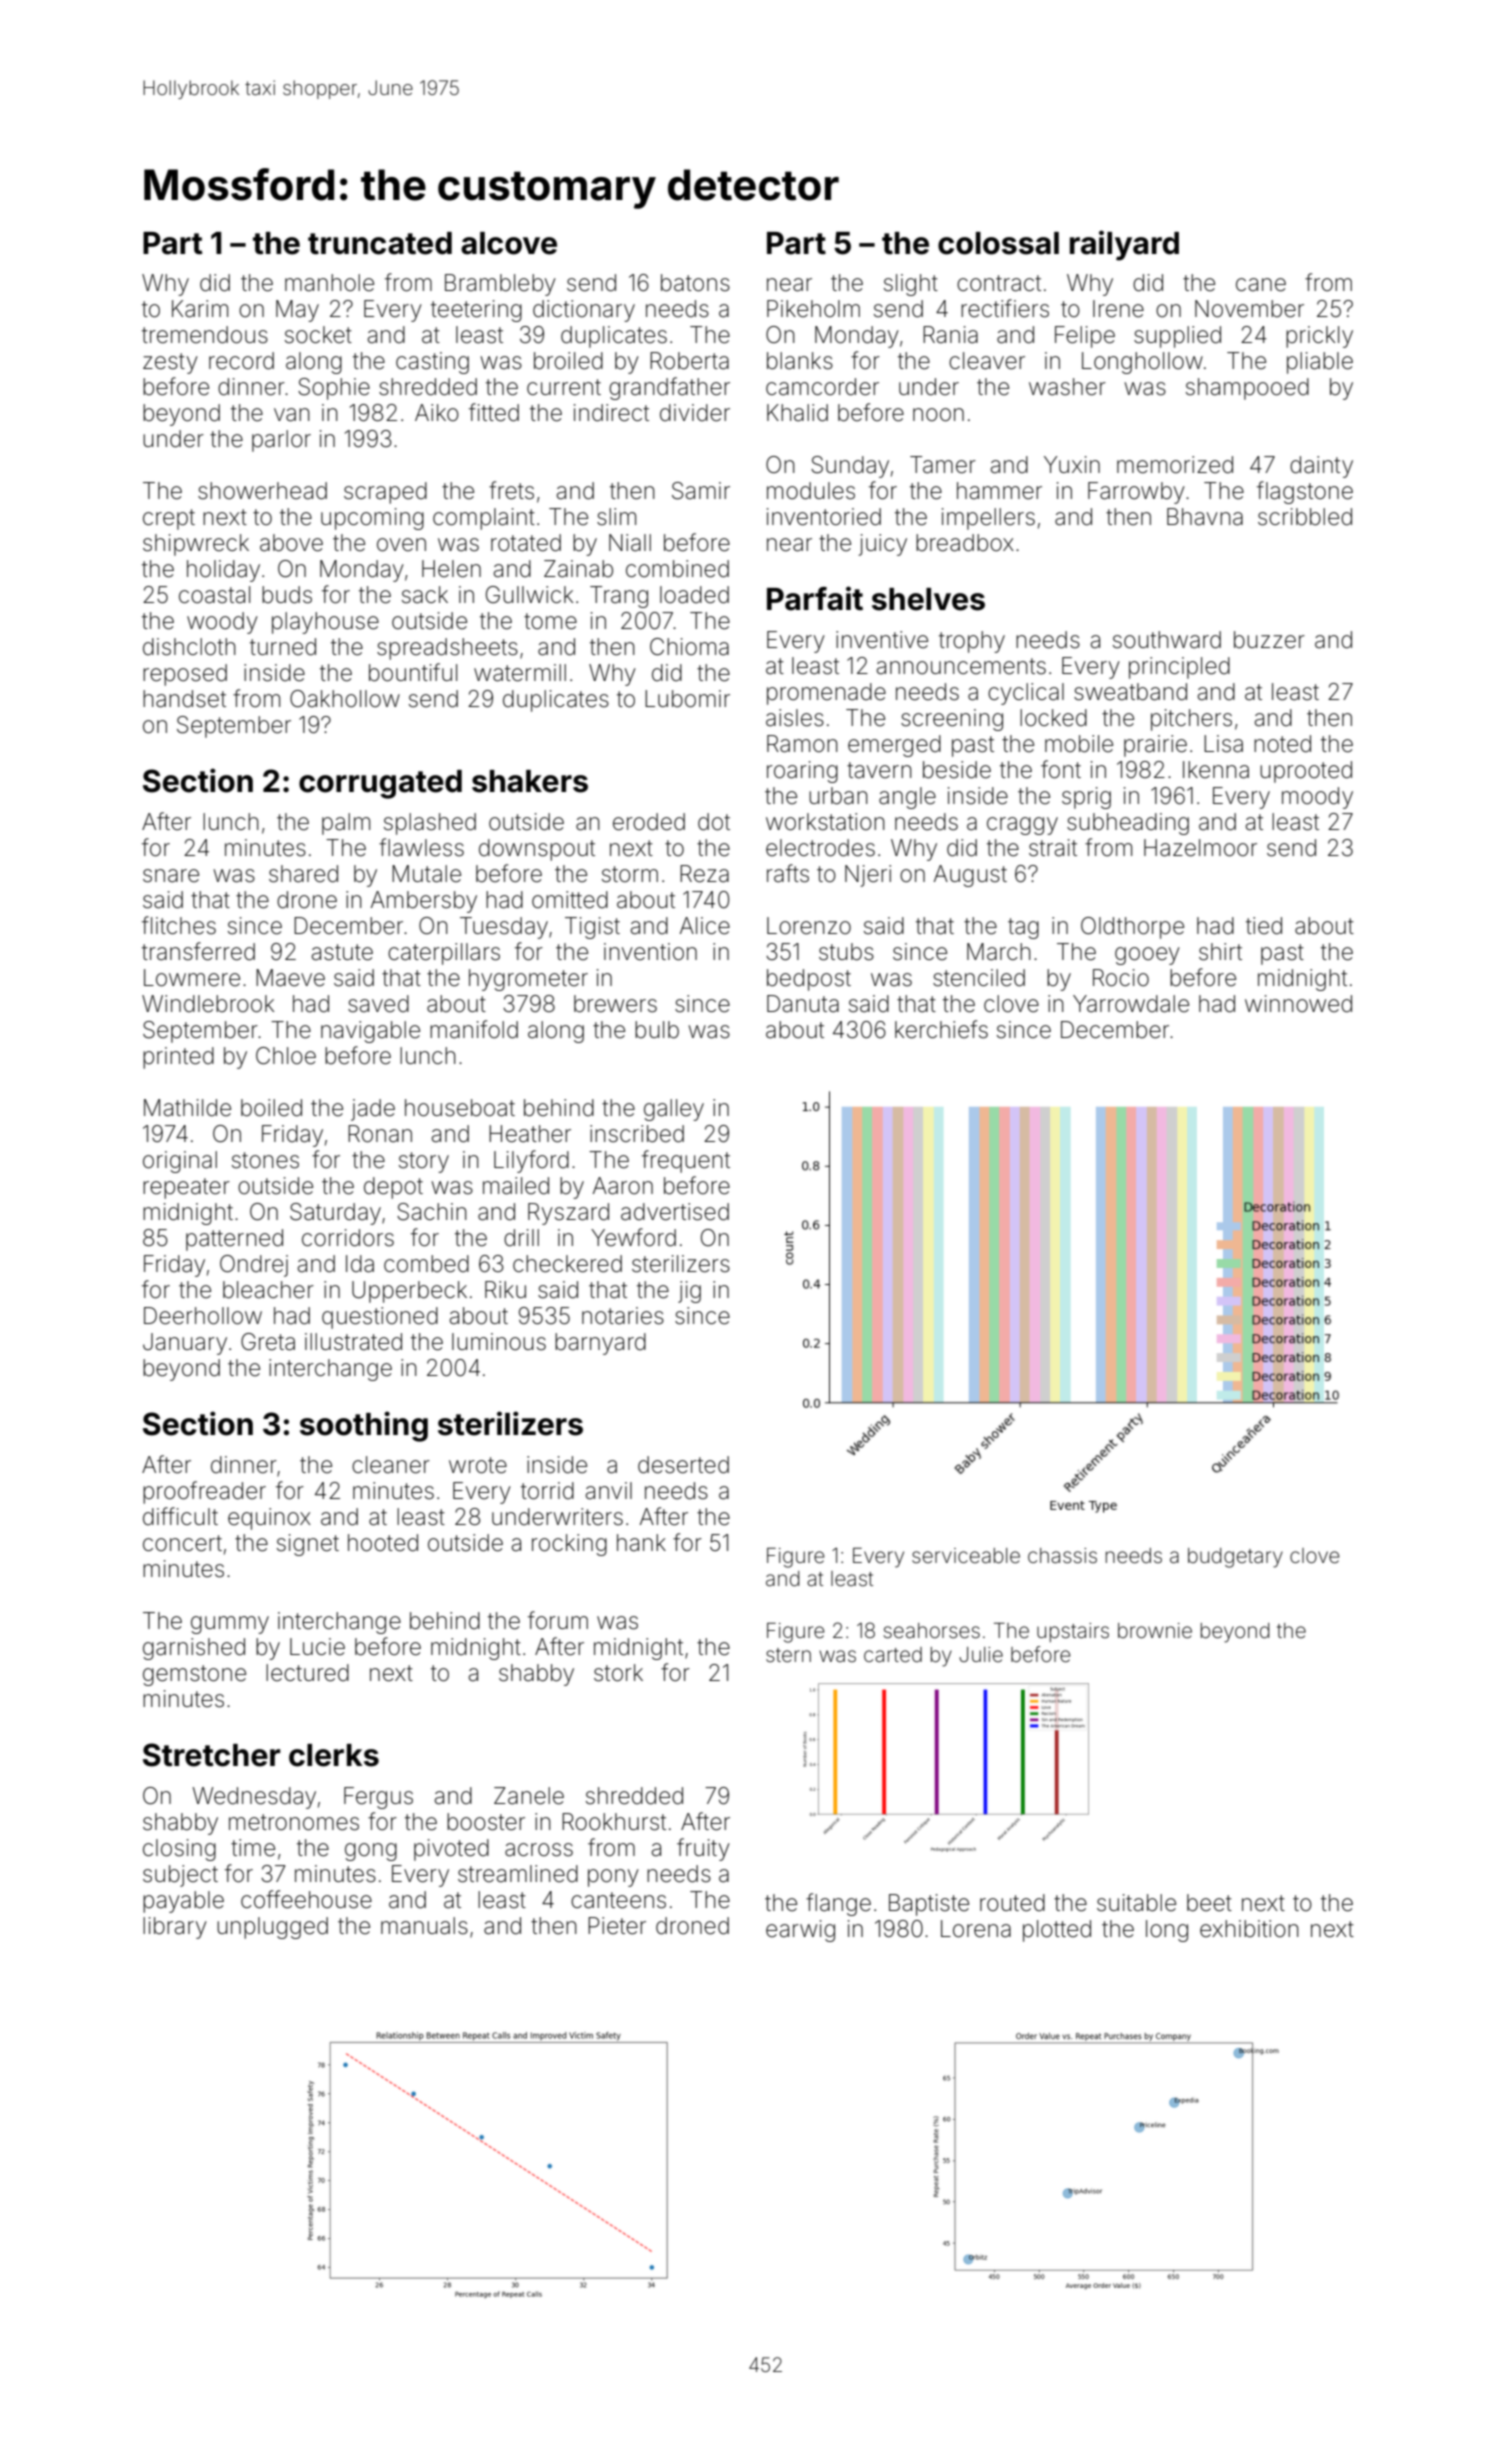  I want to click on railyard, so click(1124, 245).
